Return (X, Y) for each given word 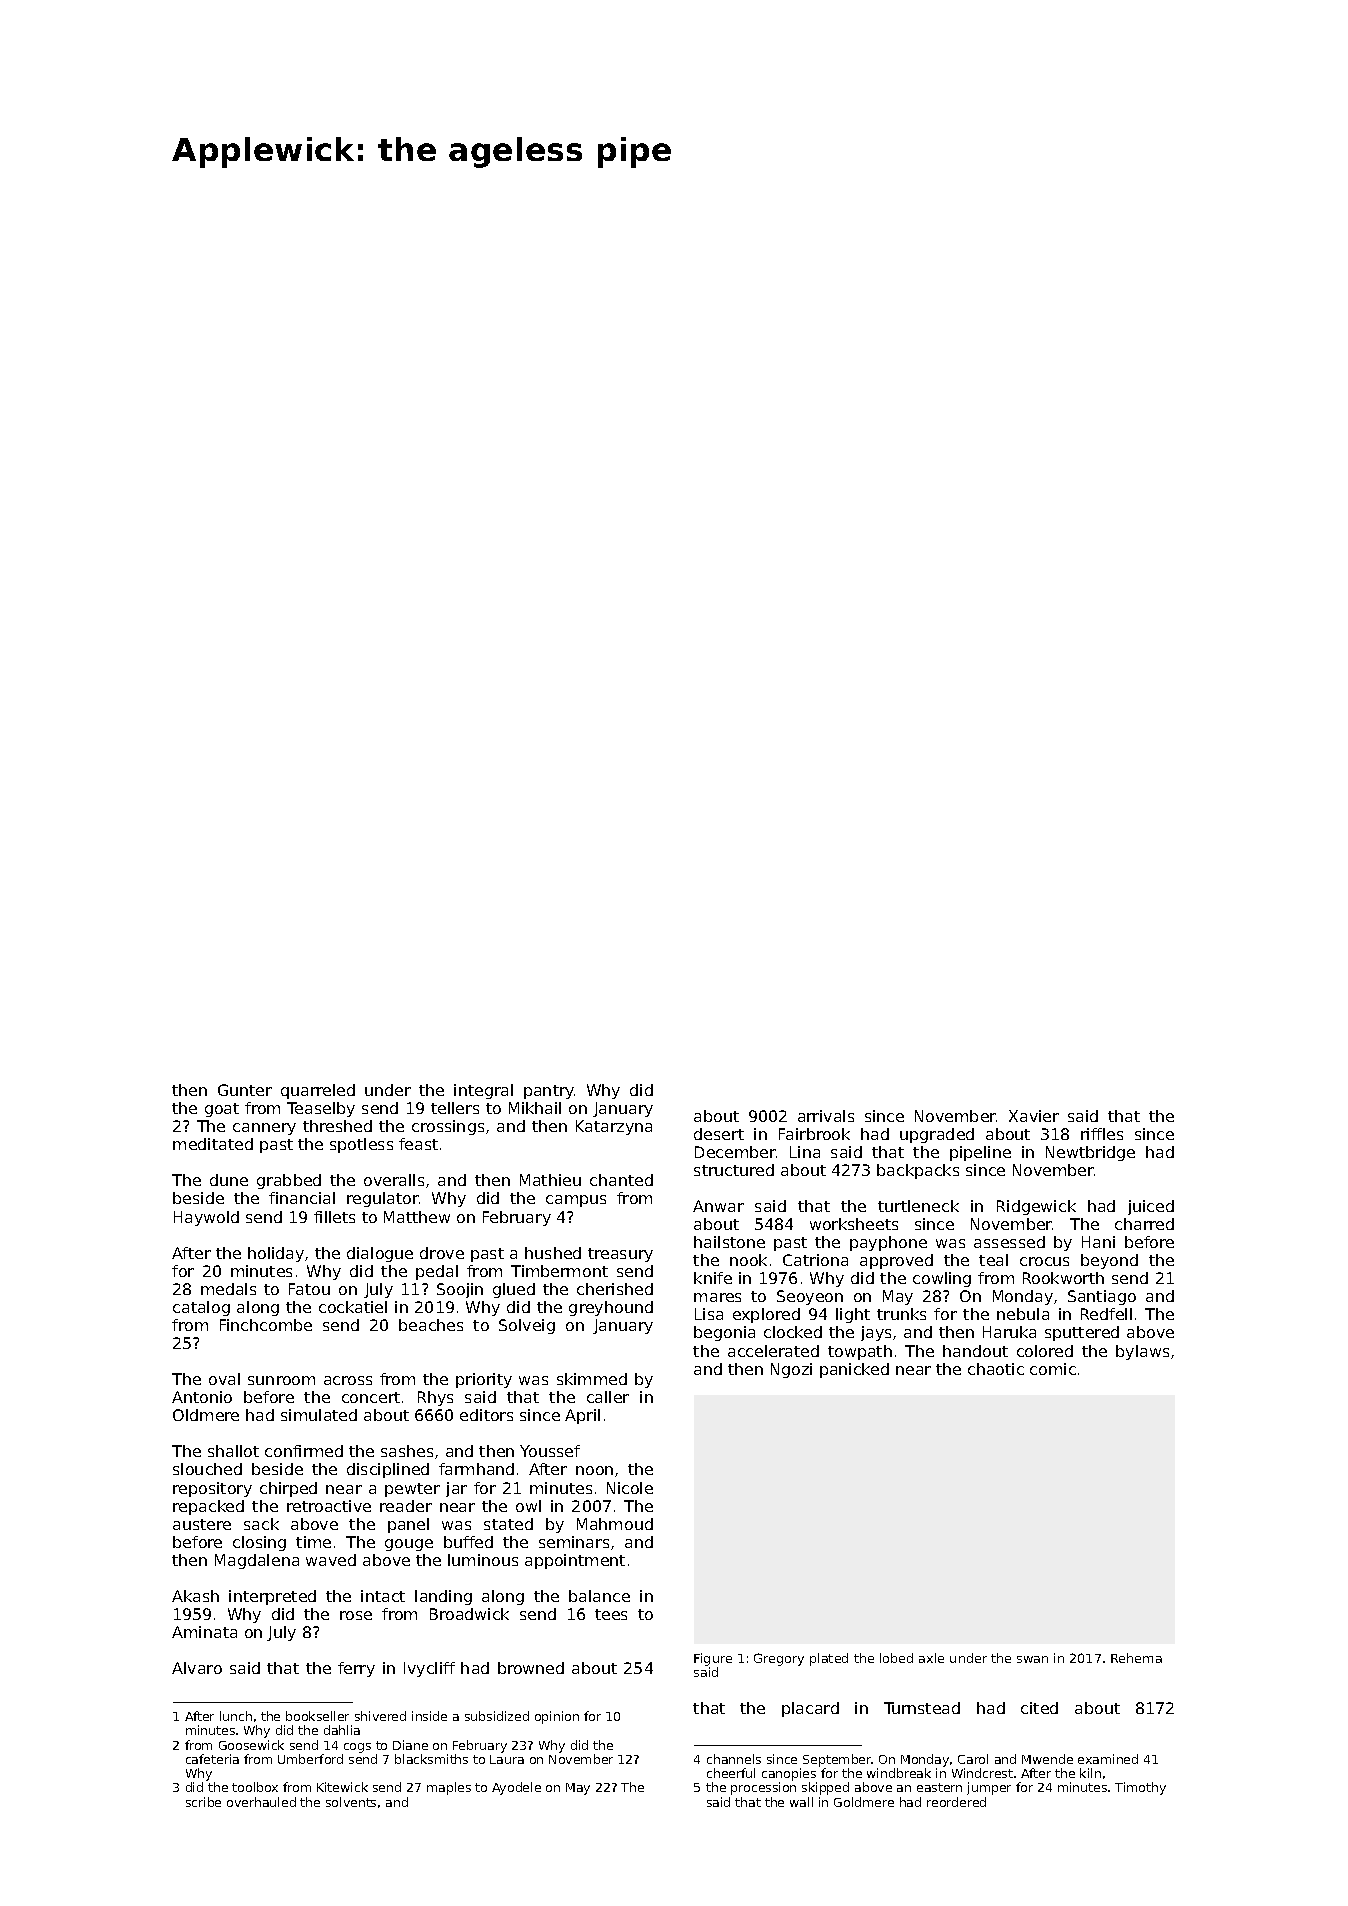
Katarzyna (614, 1127)
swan (1032, 1659)
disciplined (388, 1470)
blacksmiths (431, 1759)
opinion (557, 1717)
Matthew (417, 1217)
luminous (483, 1560)
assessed (1009, 1242)
